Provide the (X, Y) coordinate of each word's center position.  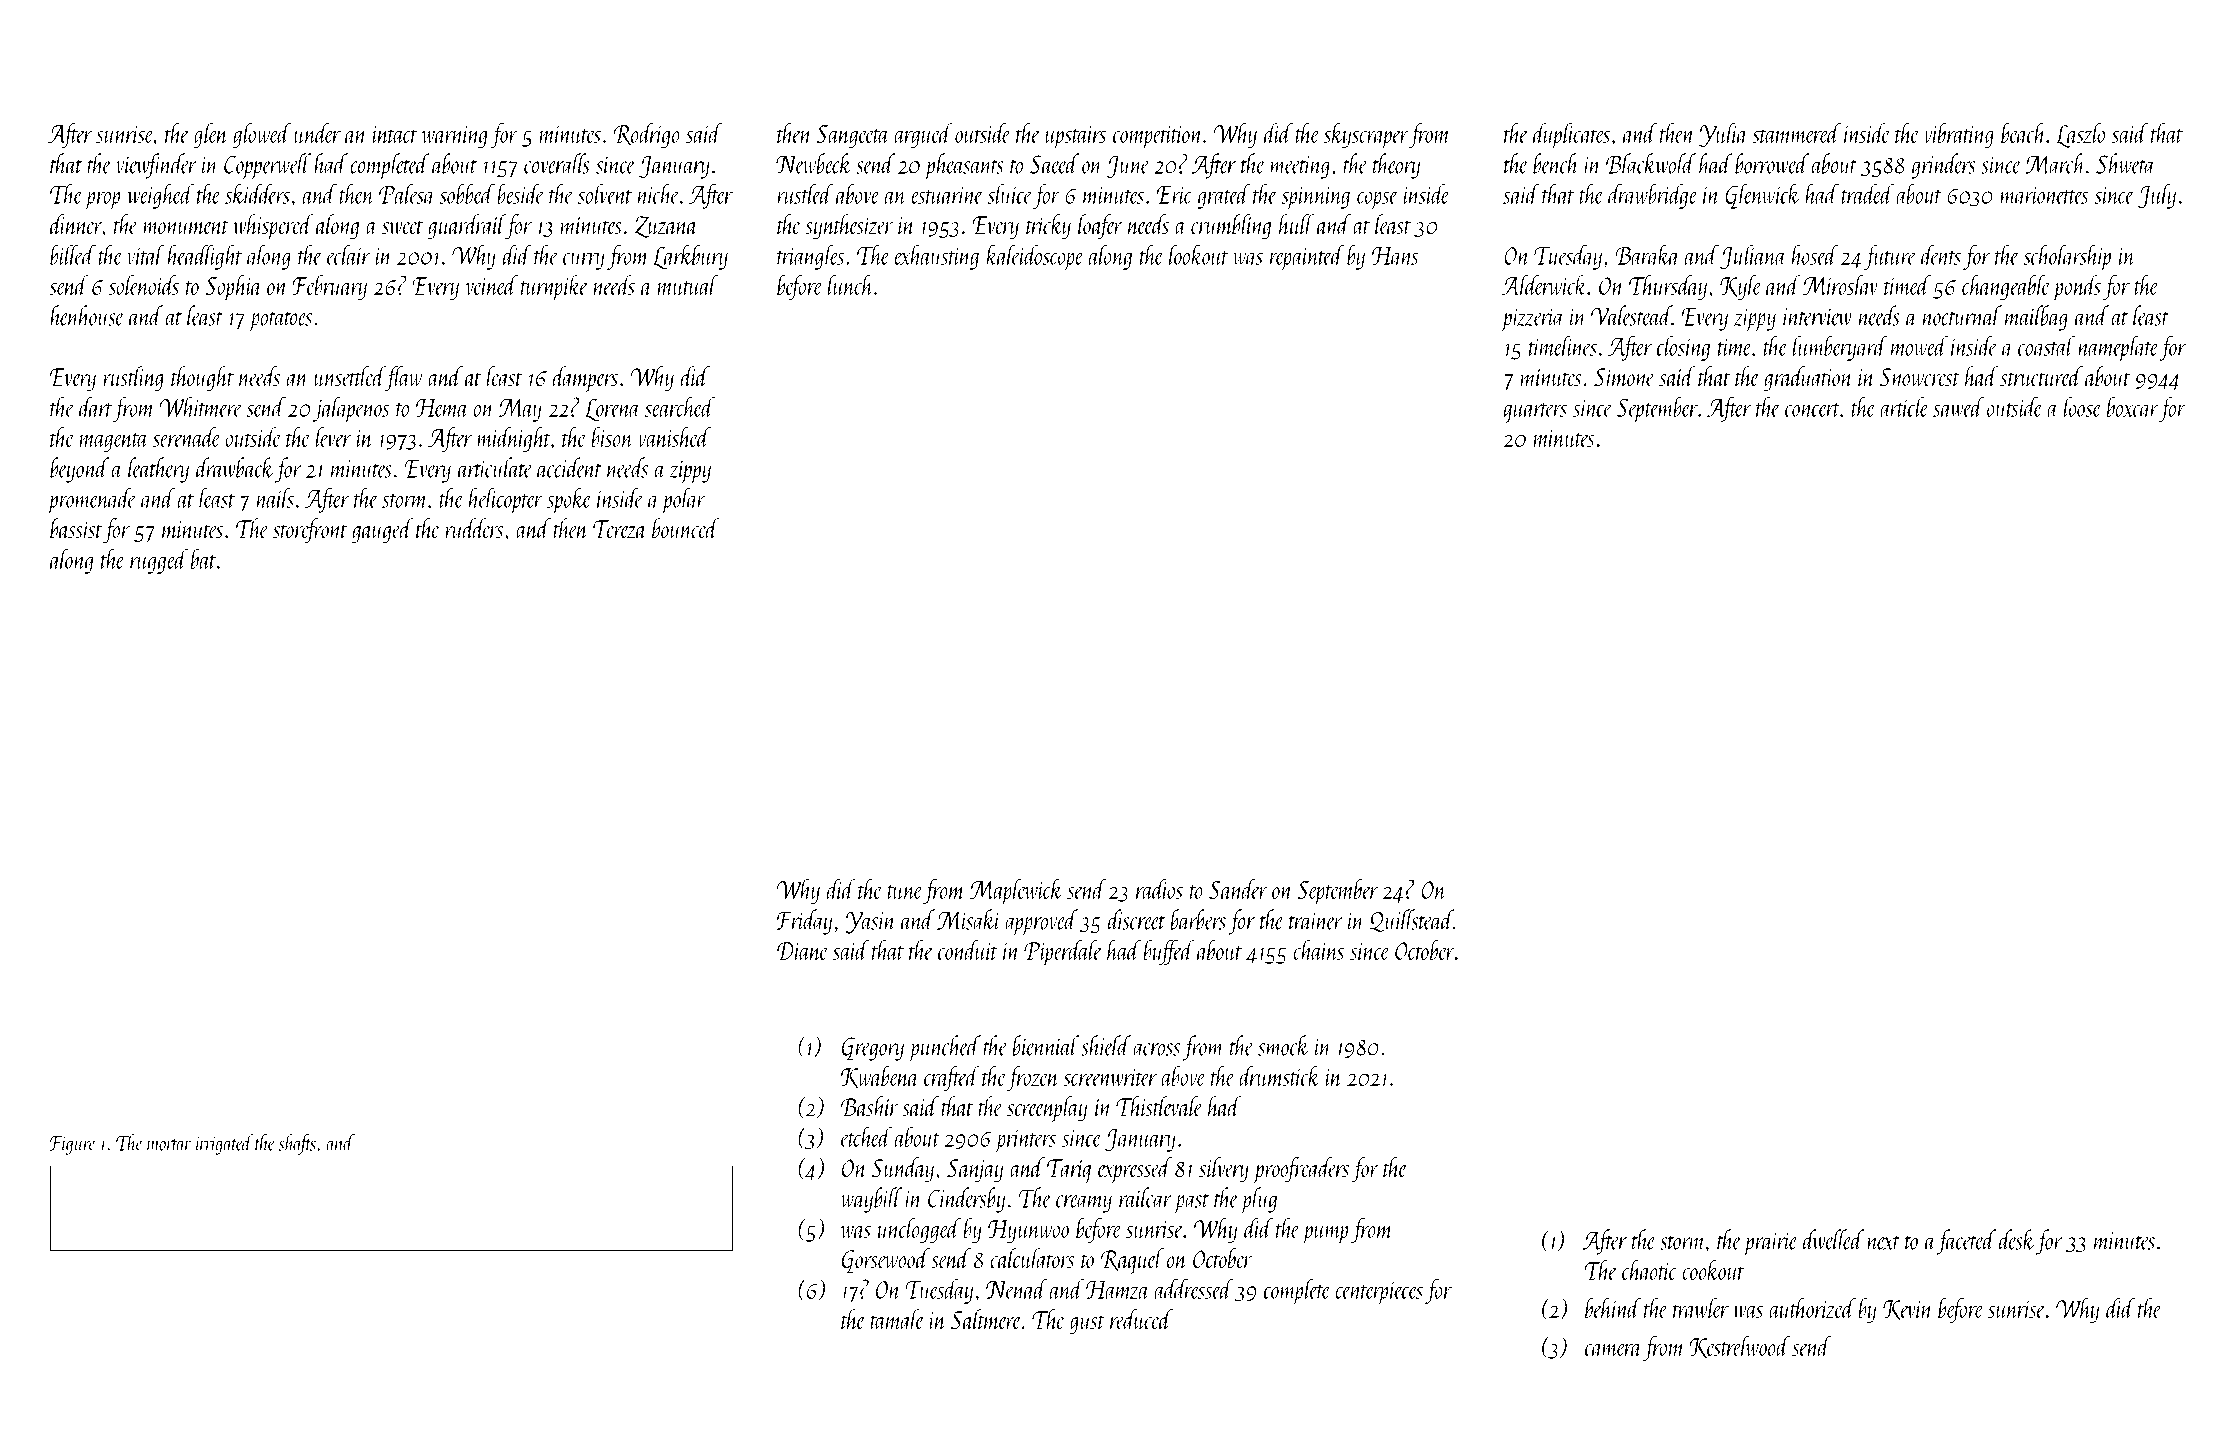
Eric (1175, 195)
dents (1941, 254)
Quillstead (1412, 920)
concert (1812, 410)
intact (395, 134)
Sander (1238, 889)
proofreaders (1301, 1170)
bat (203, 558)
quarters (1535, 413)
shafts (297, 1144)
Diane (803, 951)
